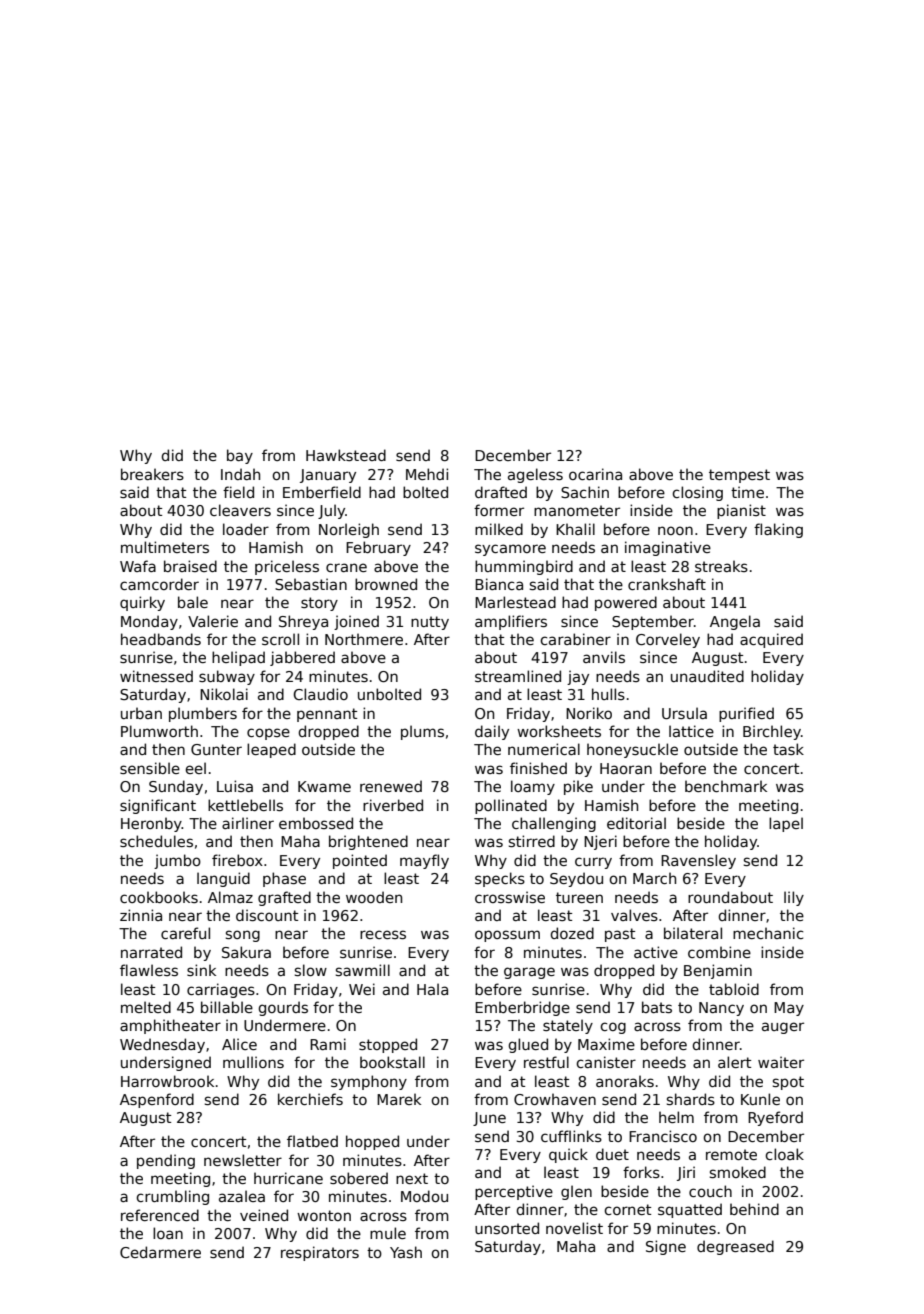 The image size is (924, 1314). Describe the element at coordinates (524, 567) in the screenshot. I see `hummingbird` at that location.
